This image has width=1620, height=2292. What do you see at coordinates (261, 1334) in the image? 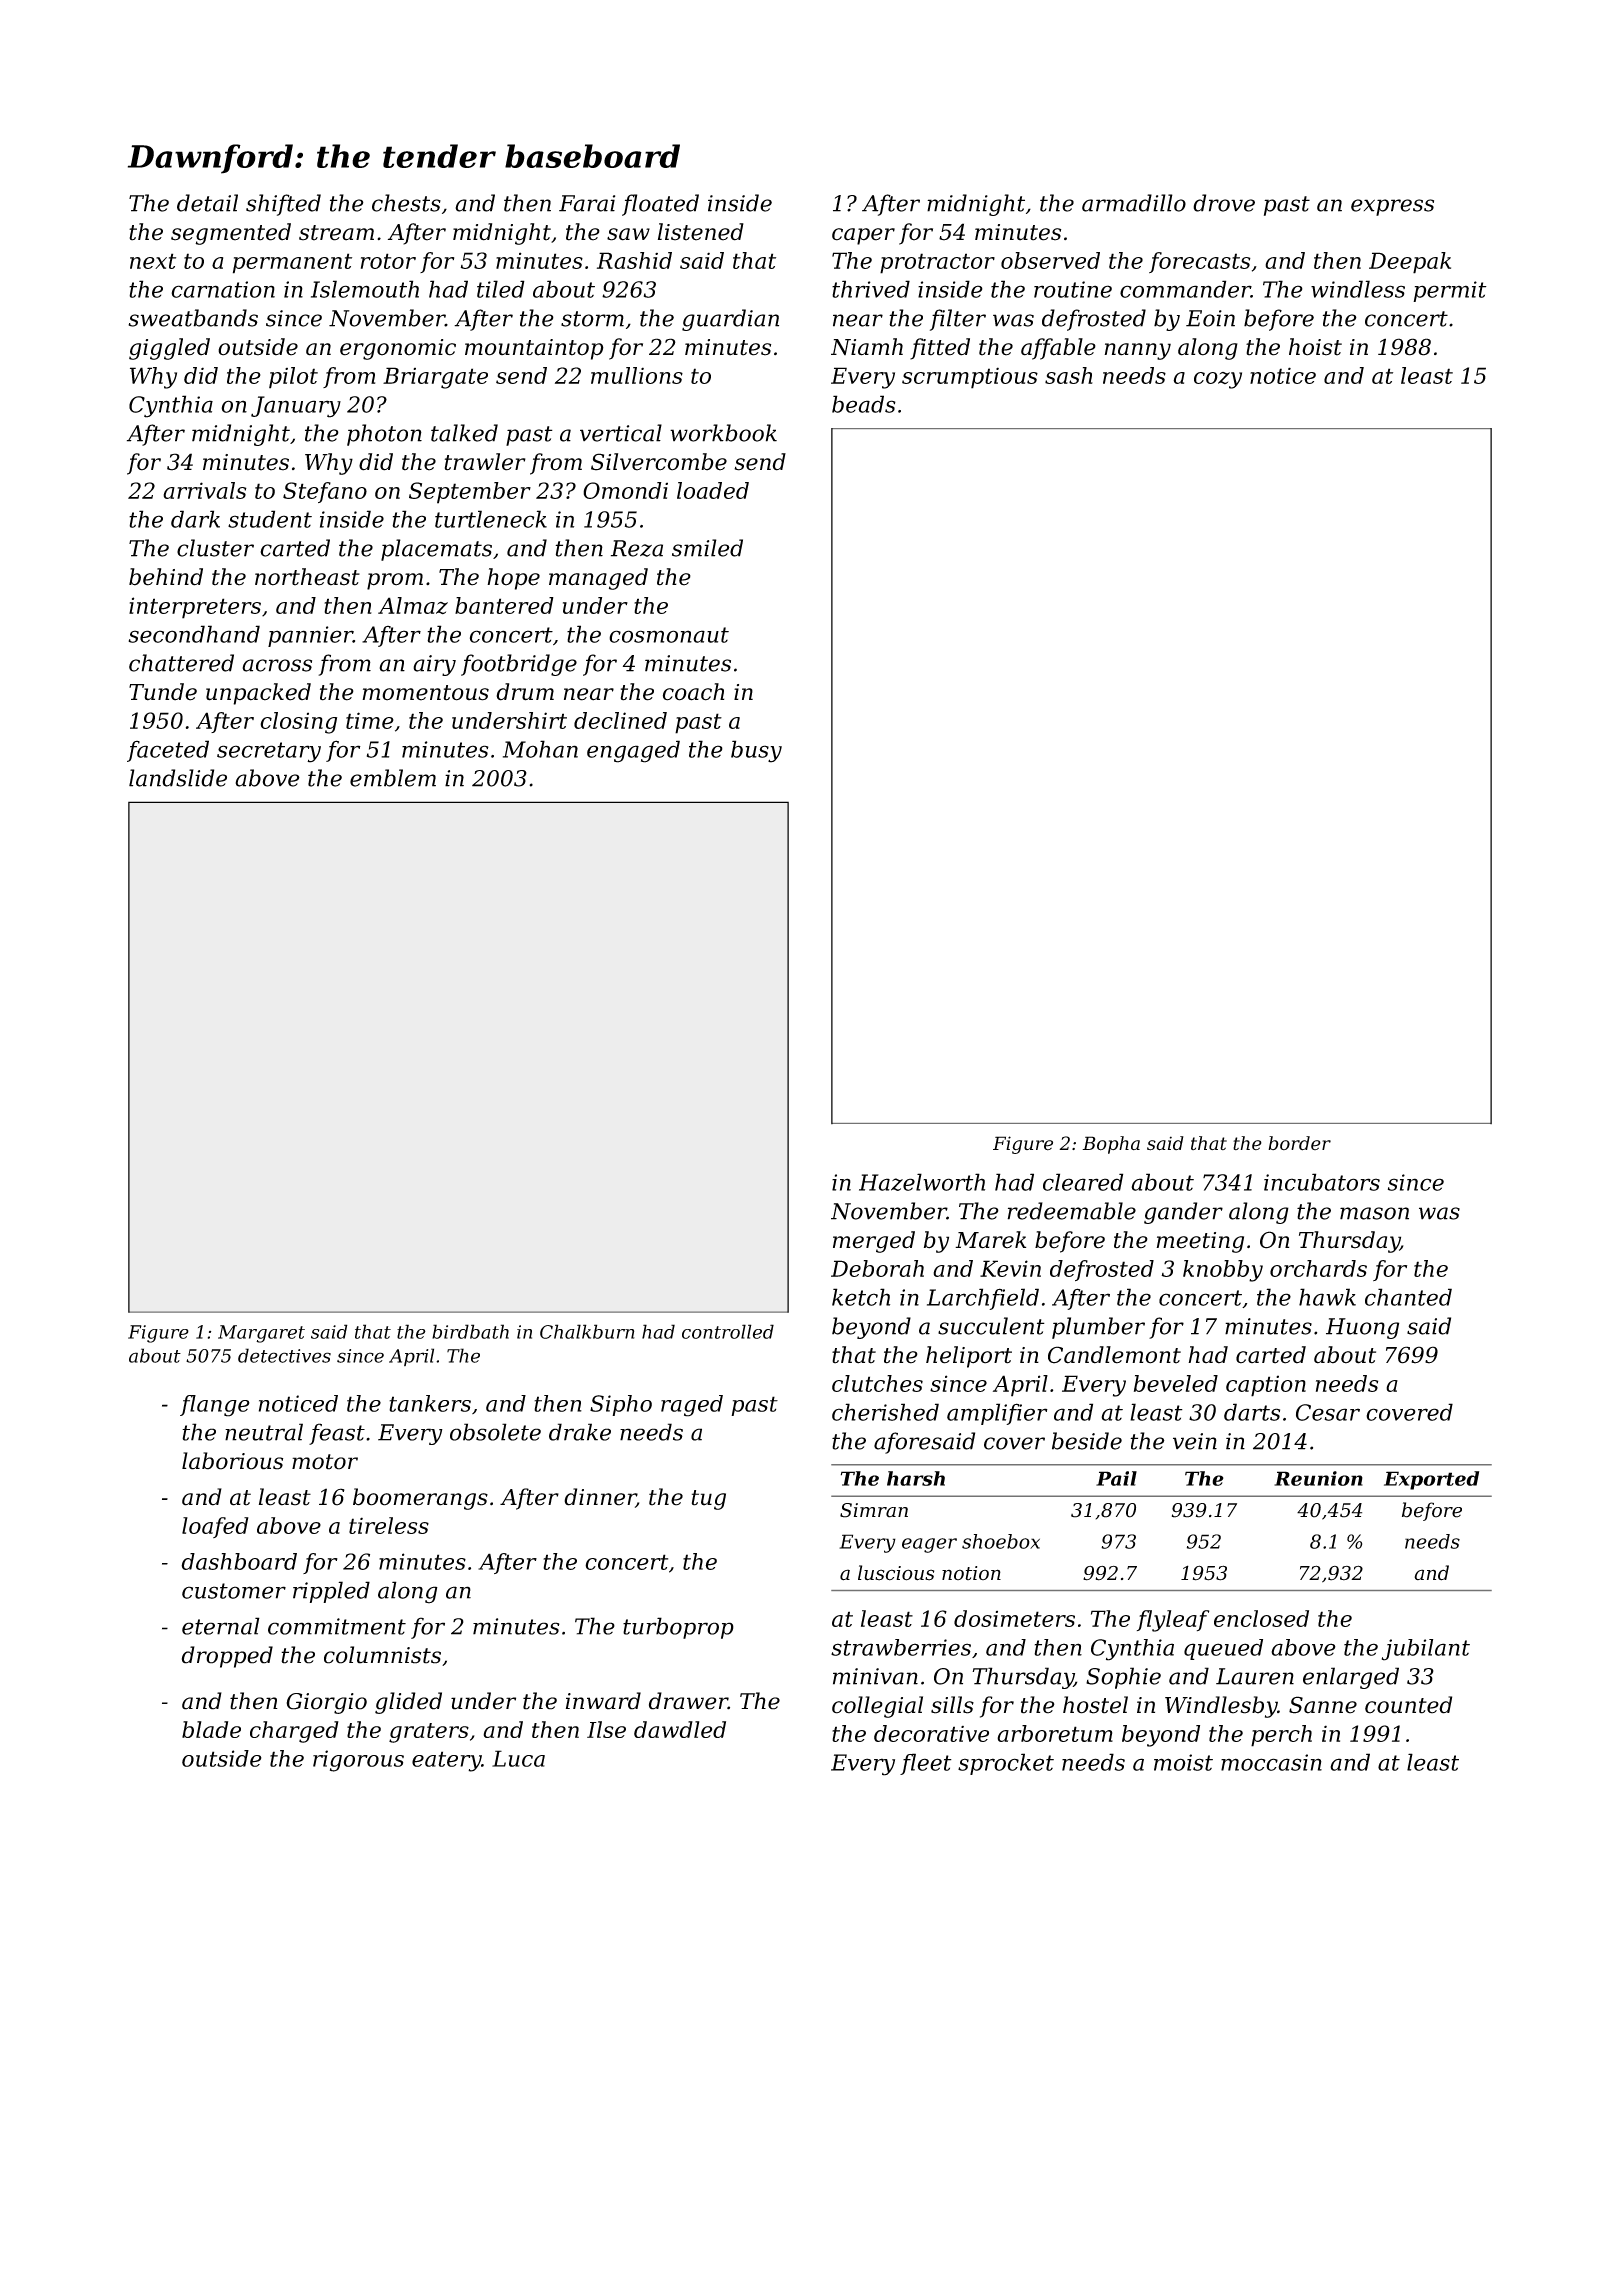
I see `Margaret` at bounding box center [261, 1334].
